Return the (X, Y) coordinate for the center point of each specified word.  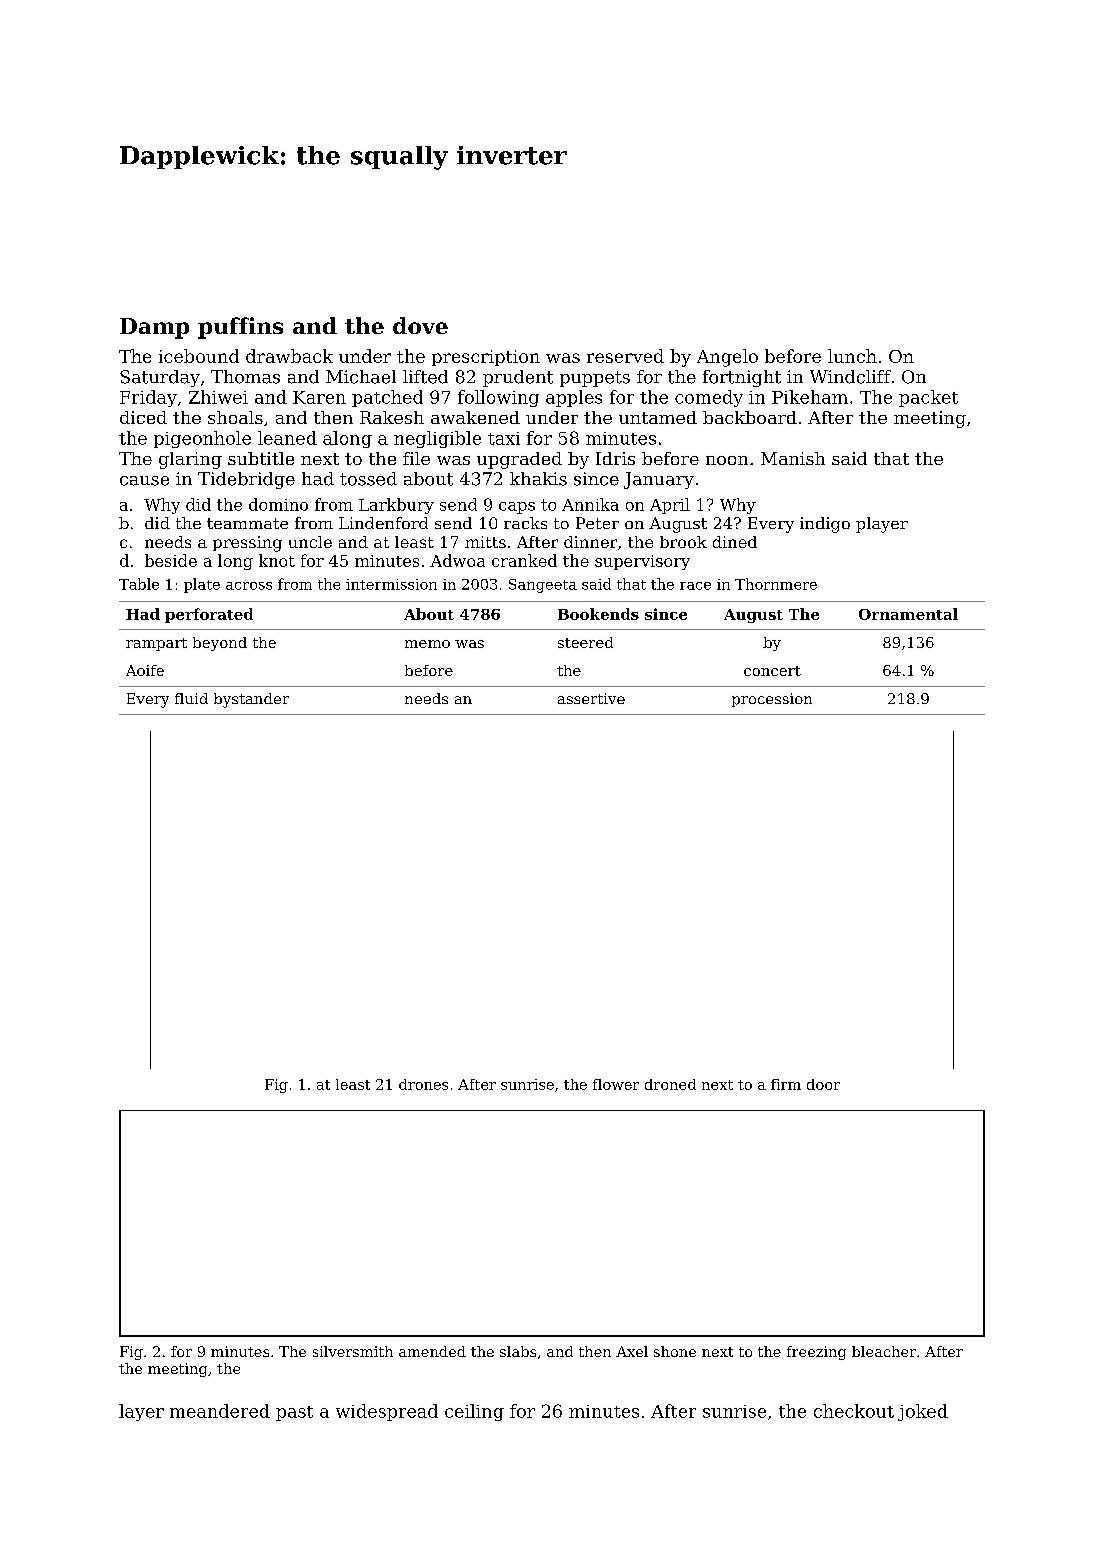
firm (786, 1084)
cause (144, 481)
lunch (852, 356)
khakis (538, 479)
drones (423, 1084)
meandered (220, 1411)
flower (616, 1084)
